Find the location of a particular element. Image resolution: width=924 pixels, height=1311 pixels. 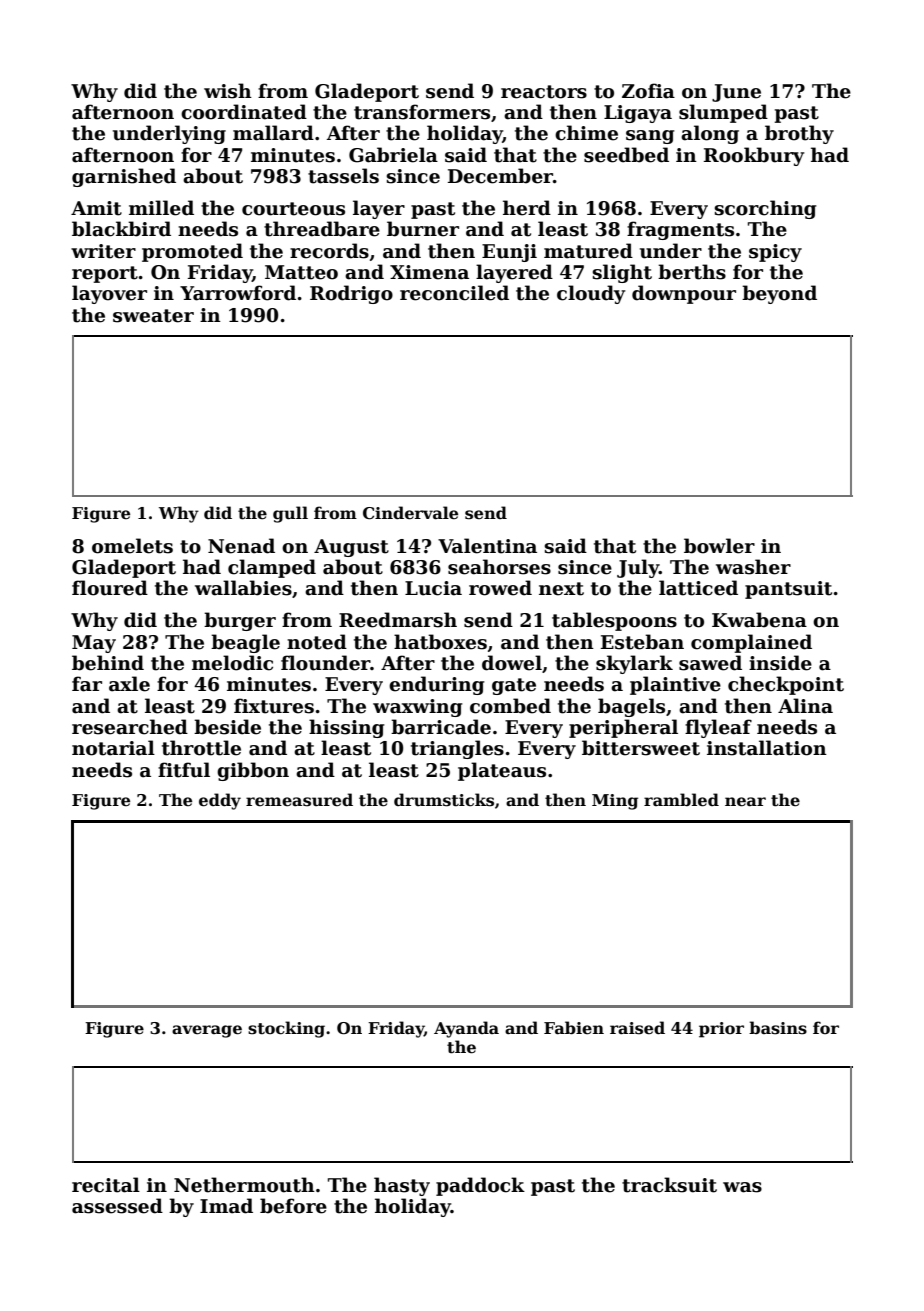

cloudy is located at coordinates (591, 294).
